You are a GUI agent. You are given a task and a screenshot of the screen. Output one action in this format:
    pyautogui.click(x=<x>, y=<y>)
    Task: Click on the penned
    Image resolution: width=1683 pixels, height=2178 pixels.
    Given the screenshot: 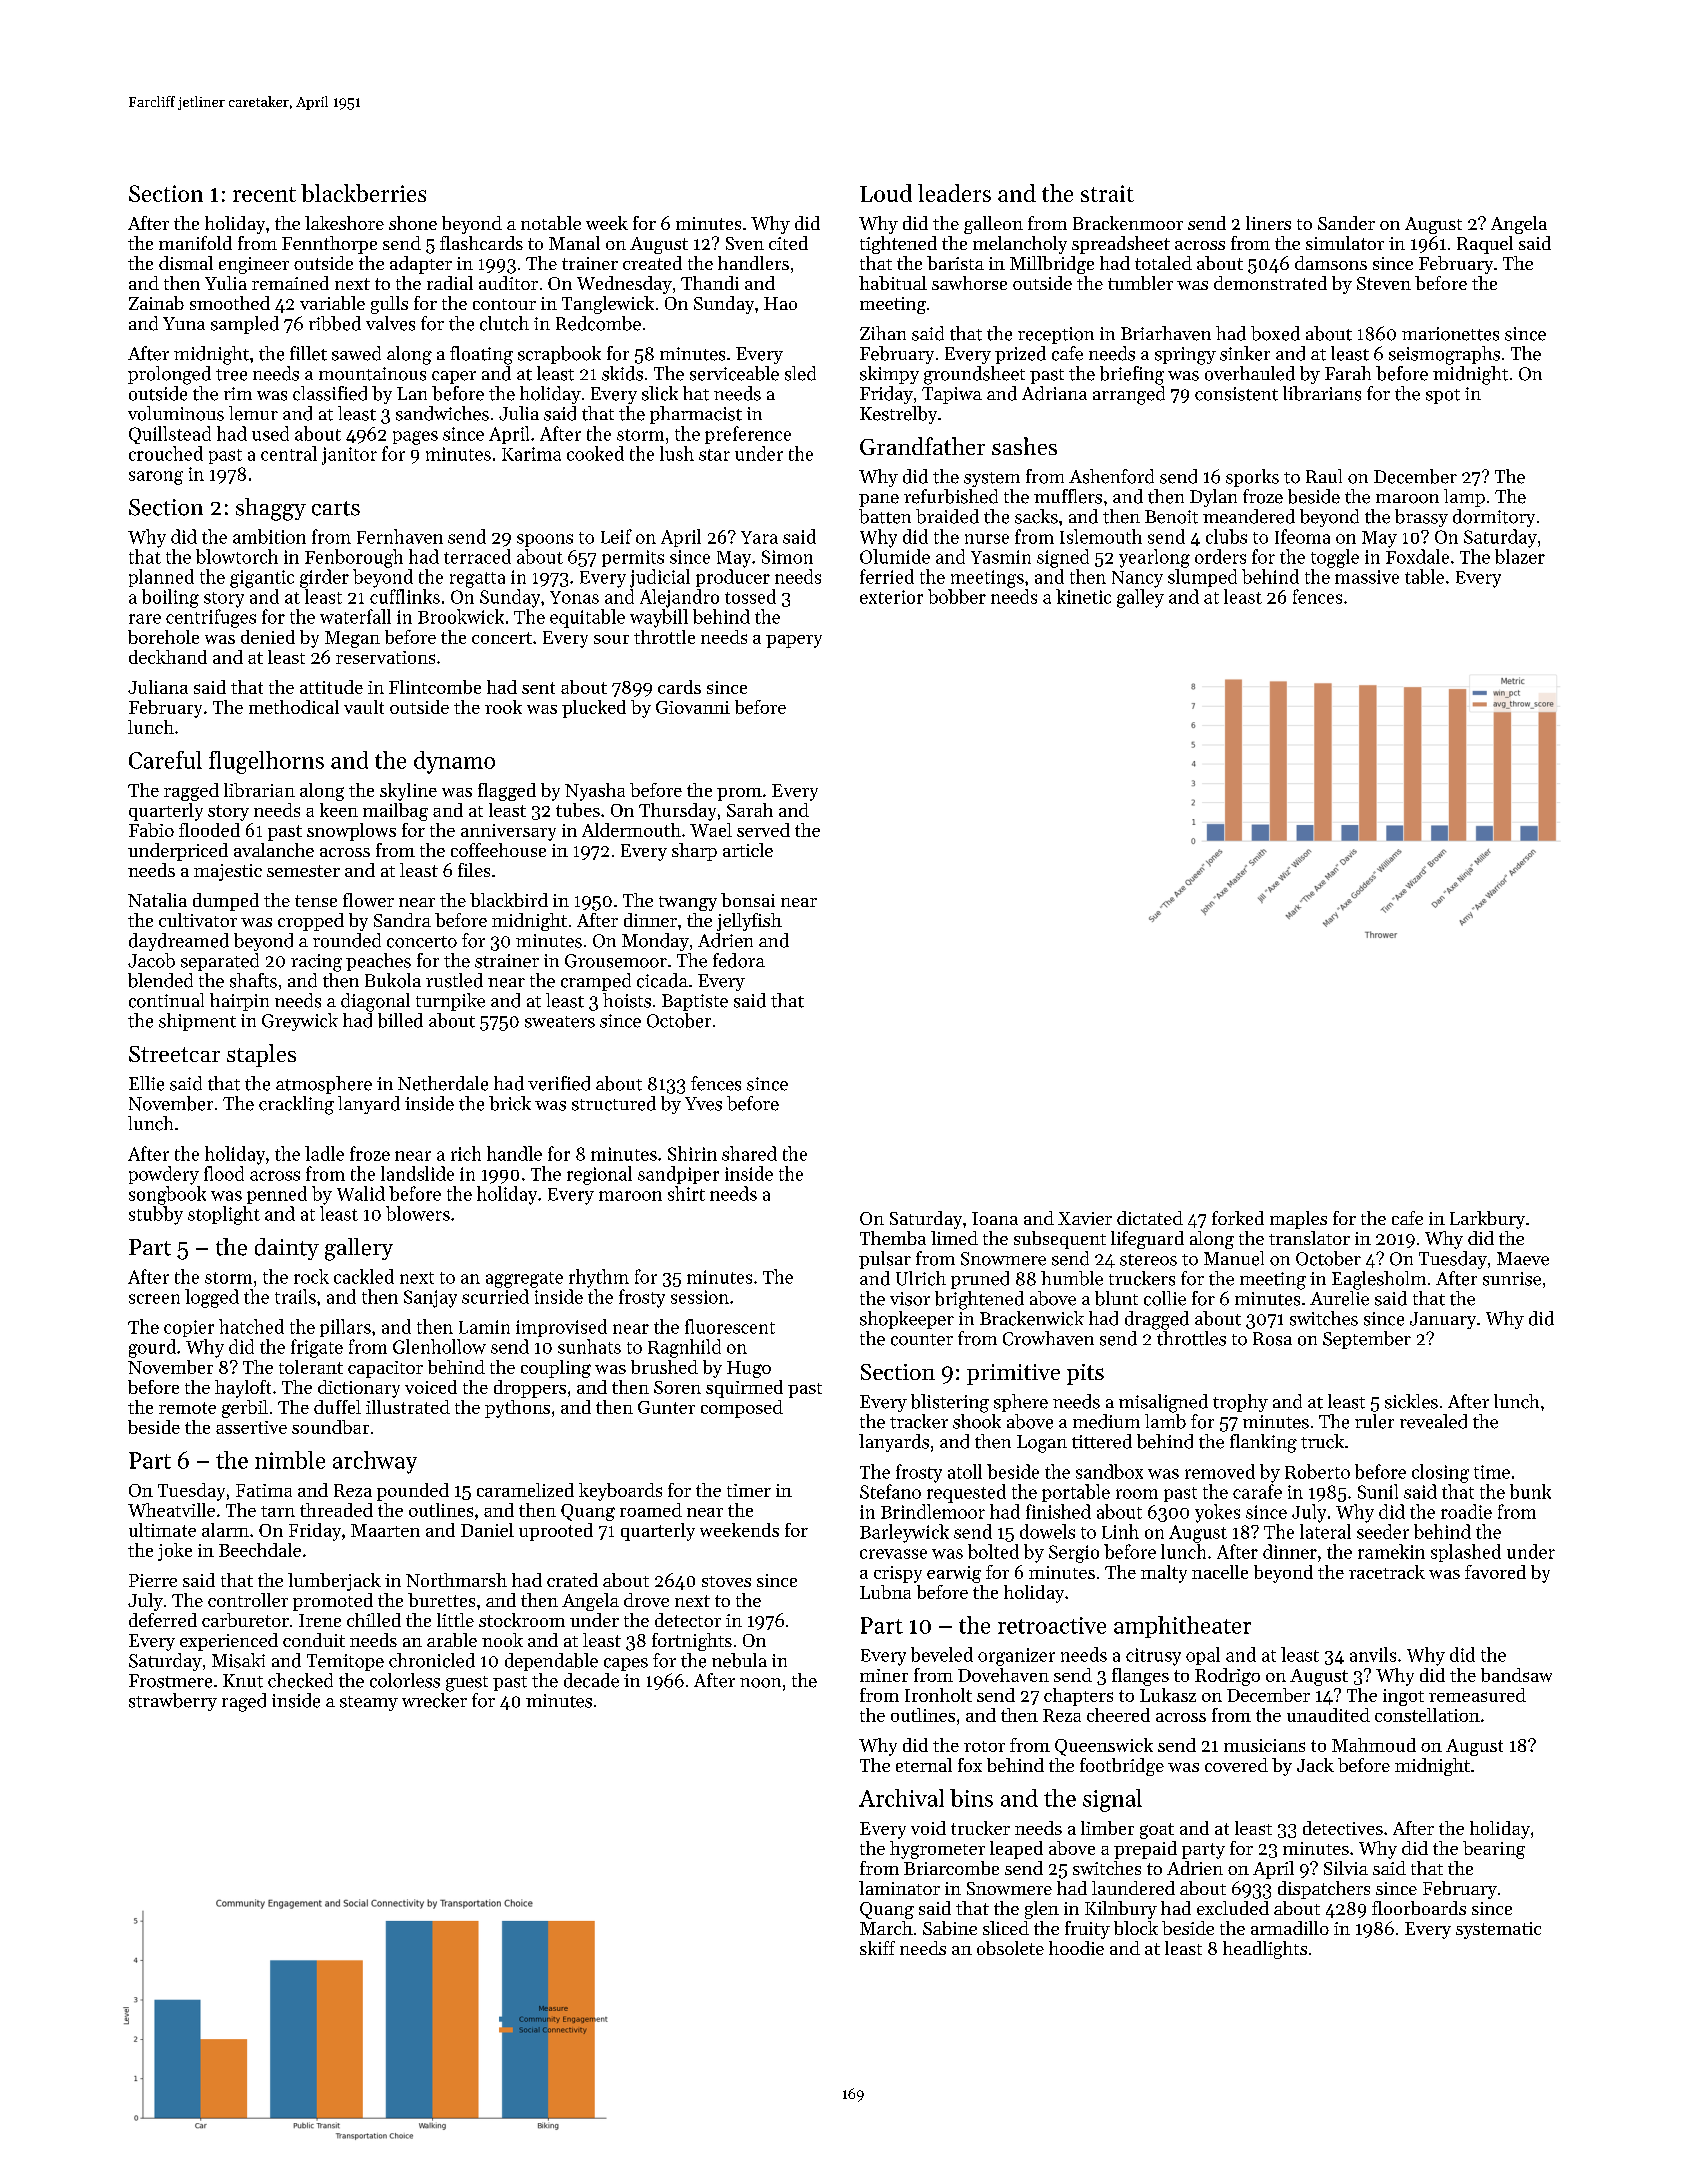 What is the action you would take?
    pyautogui.click(x=277, y=1195)
